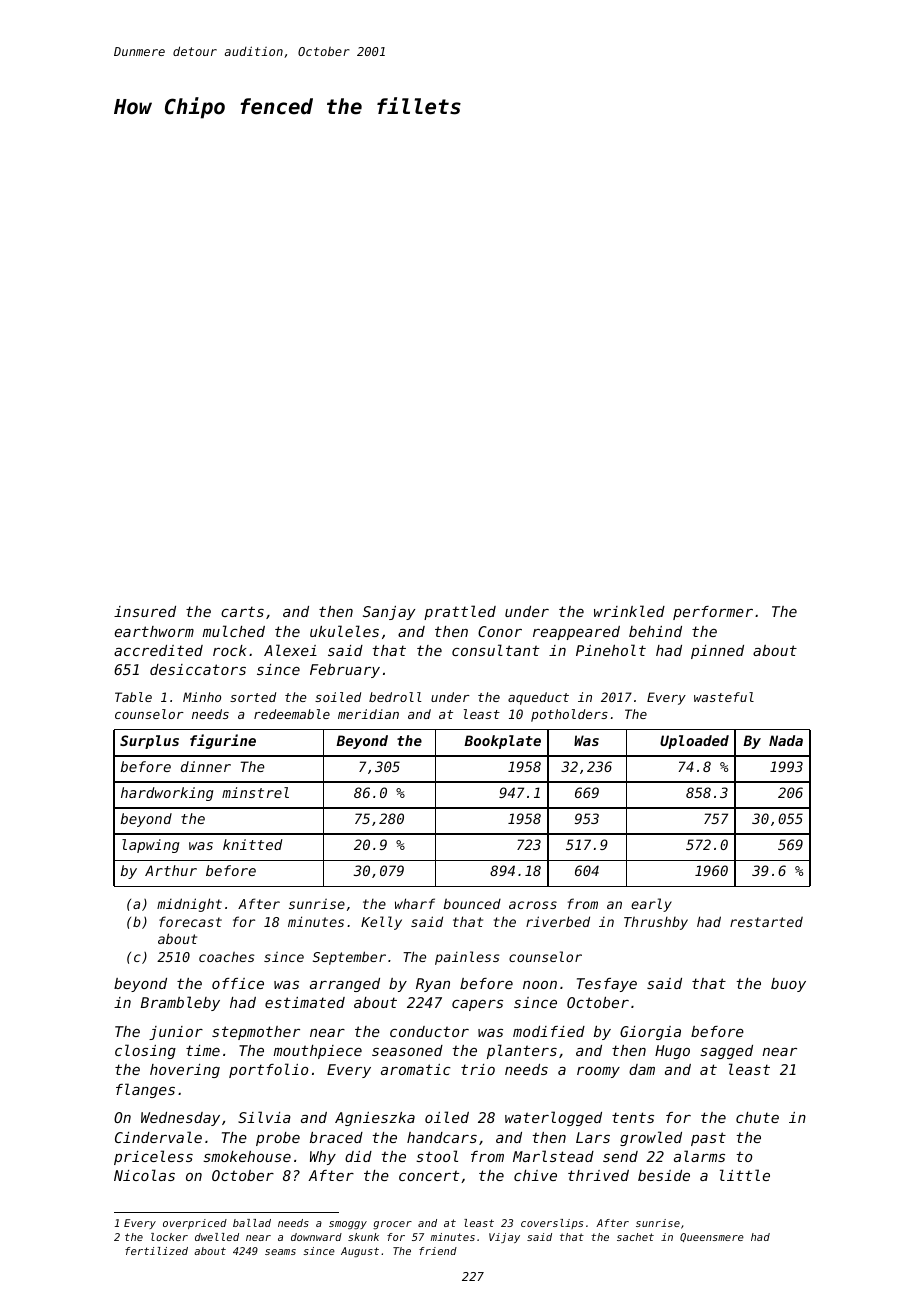 The width and height of the page is (924, 1308). Describe the element at coordinates (226, 957) in the page. I see `coaches` at that location.
